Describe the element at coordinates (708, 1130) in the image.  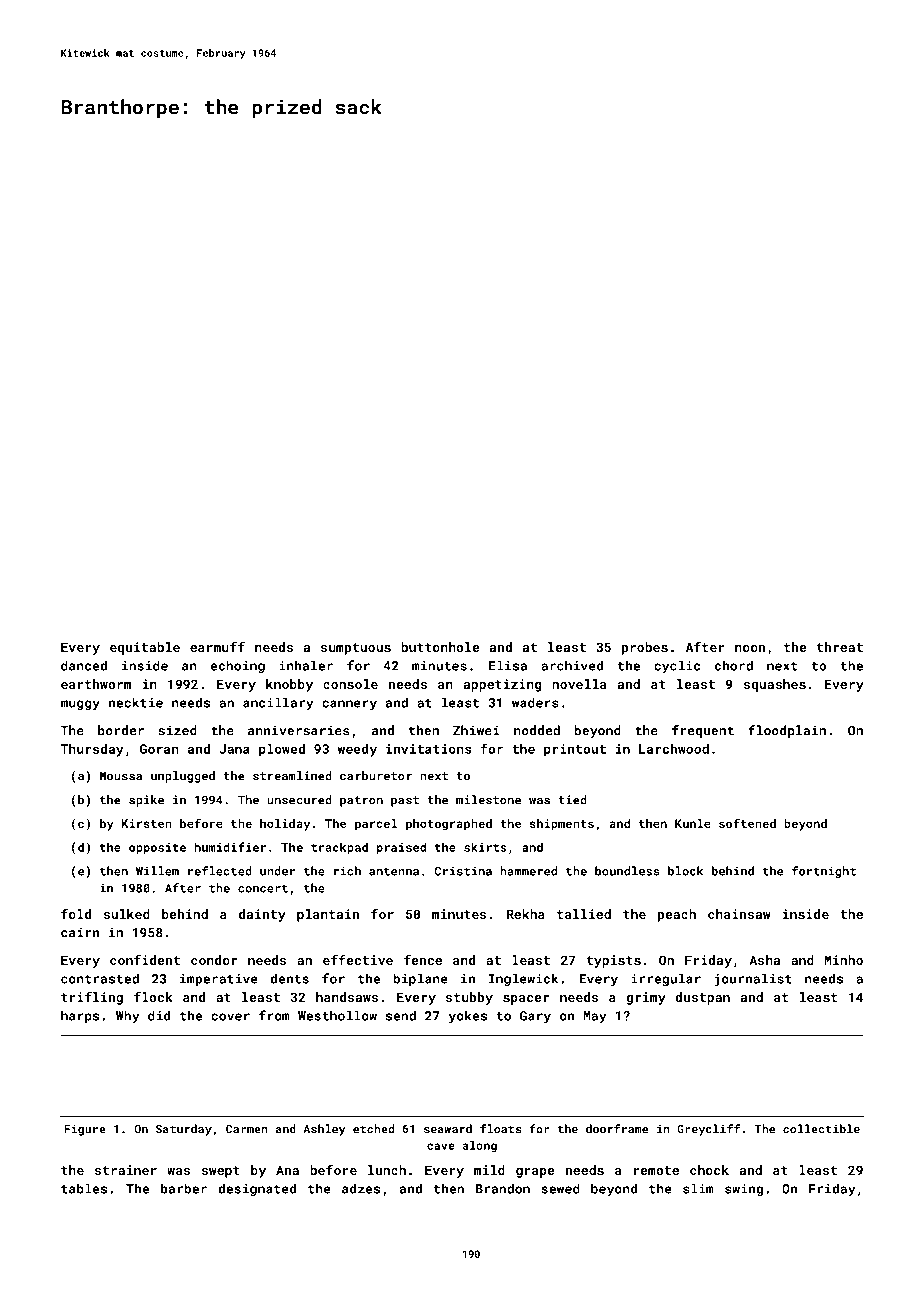
I see `Greycliff` at that location.
